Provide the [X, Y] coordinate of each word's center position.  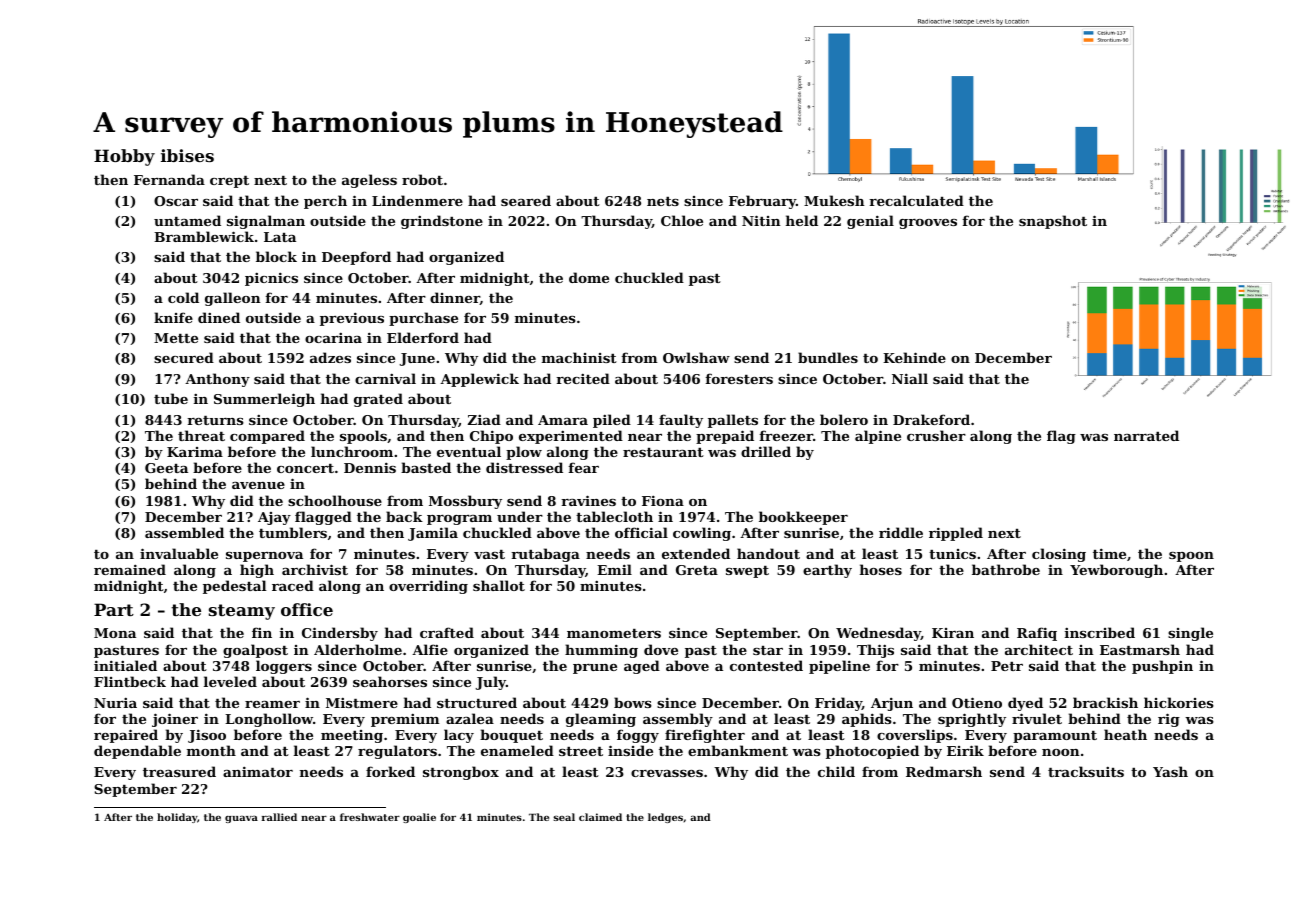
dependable [137, 752]
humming [601, 651]
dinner [455, 298]
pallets [733, 421]
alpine [878, 437]
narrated [1146, 435]
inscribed [1100, 632]
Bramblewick [204, 236]
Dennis [370, 467]
